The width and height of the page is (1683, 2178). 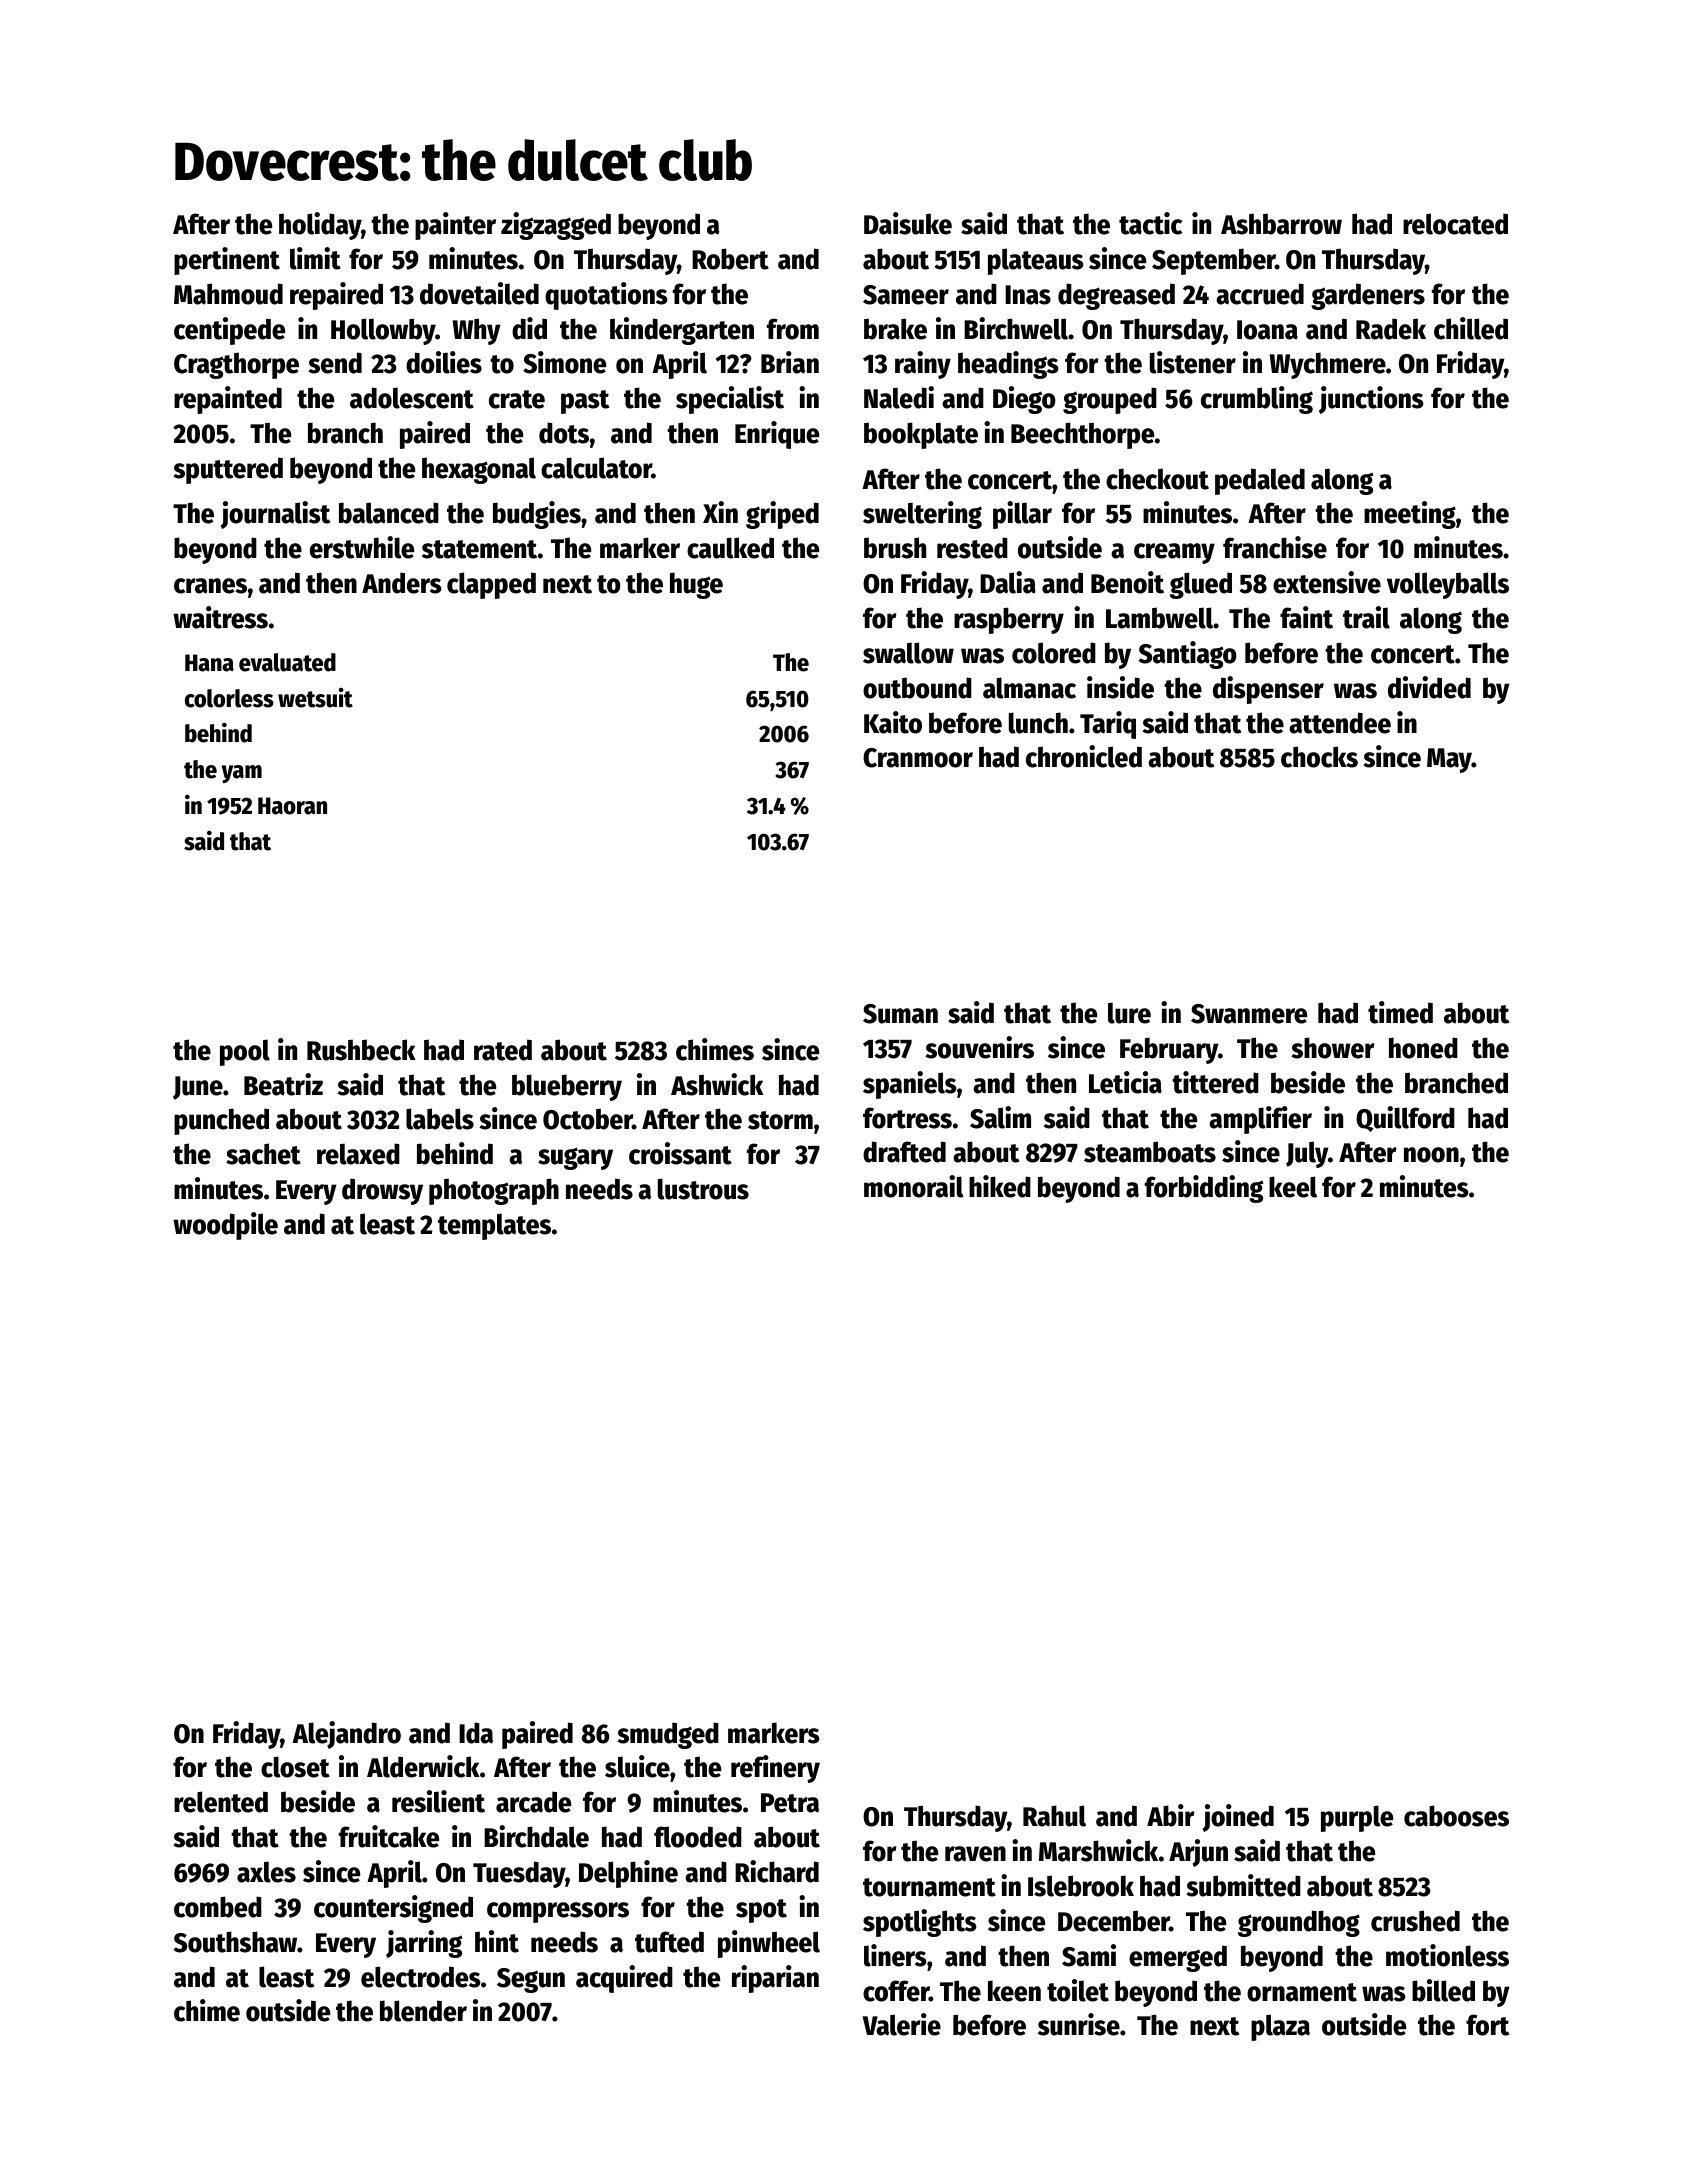 What do you see at coordinates (491, 585) in the page?
I see `clapped` at bounding box center [491, 585].
